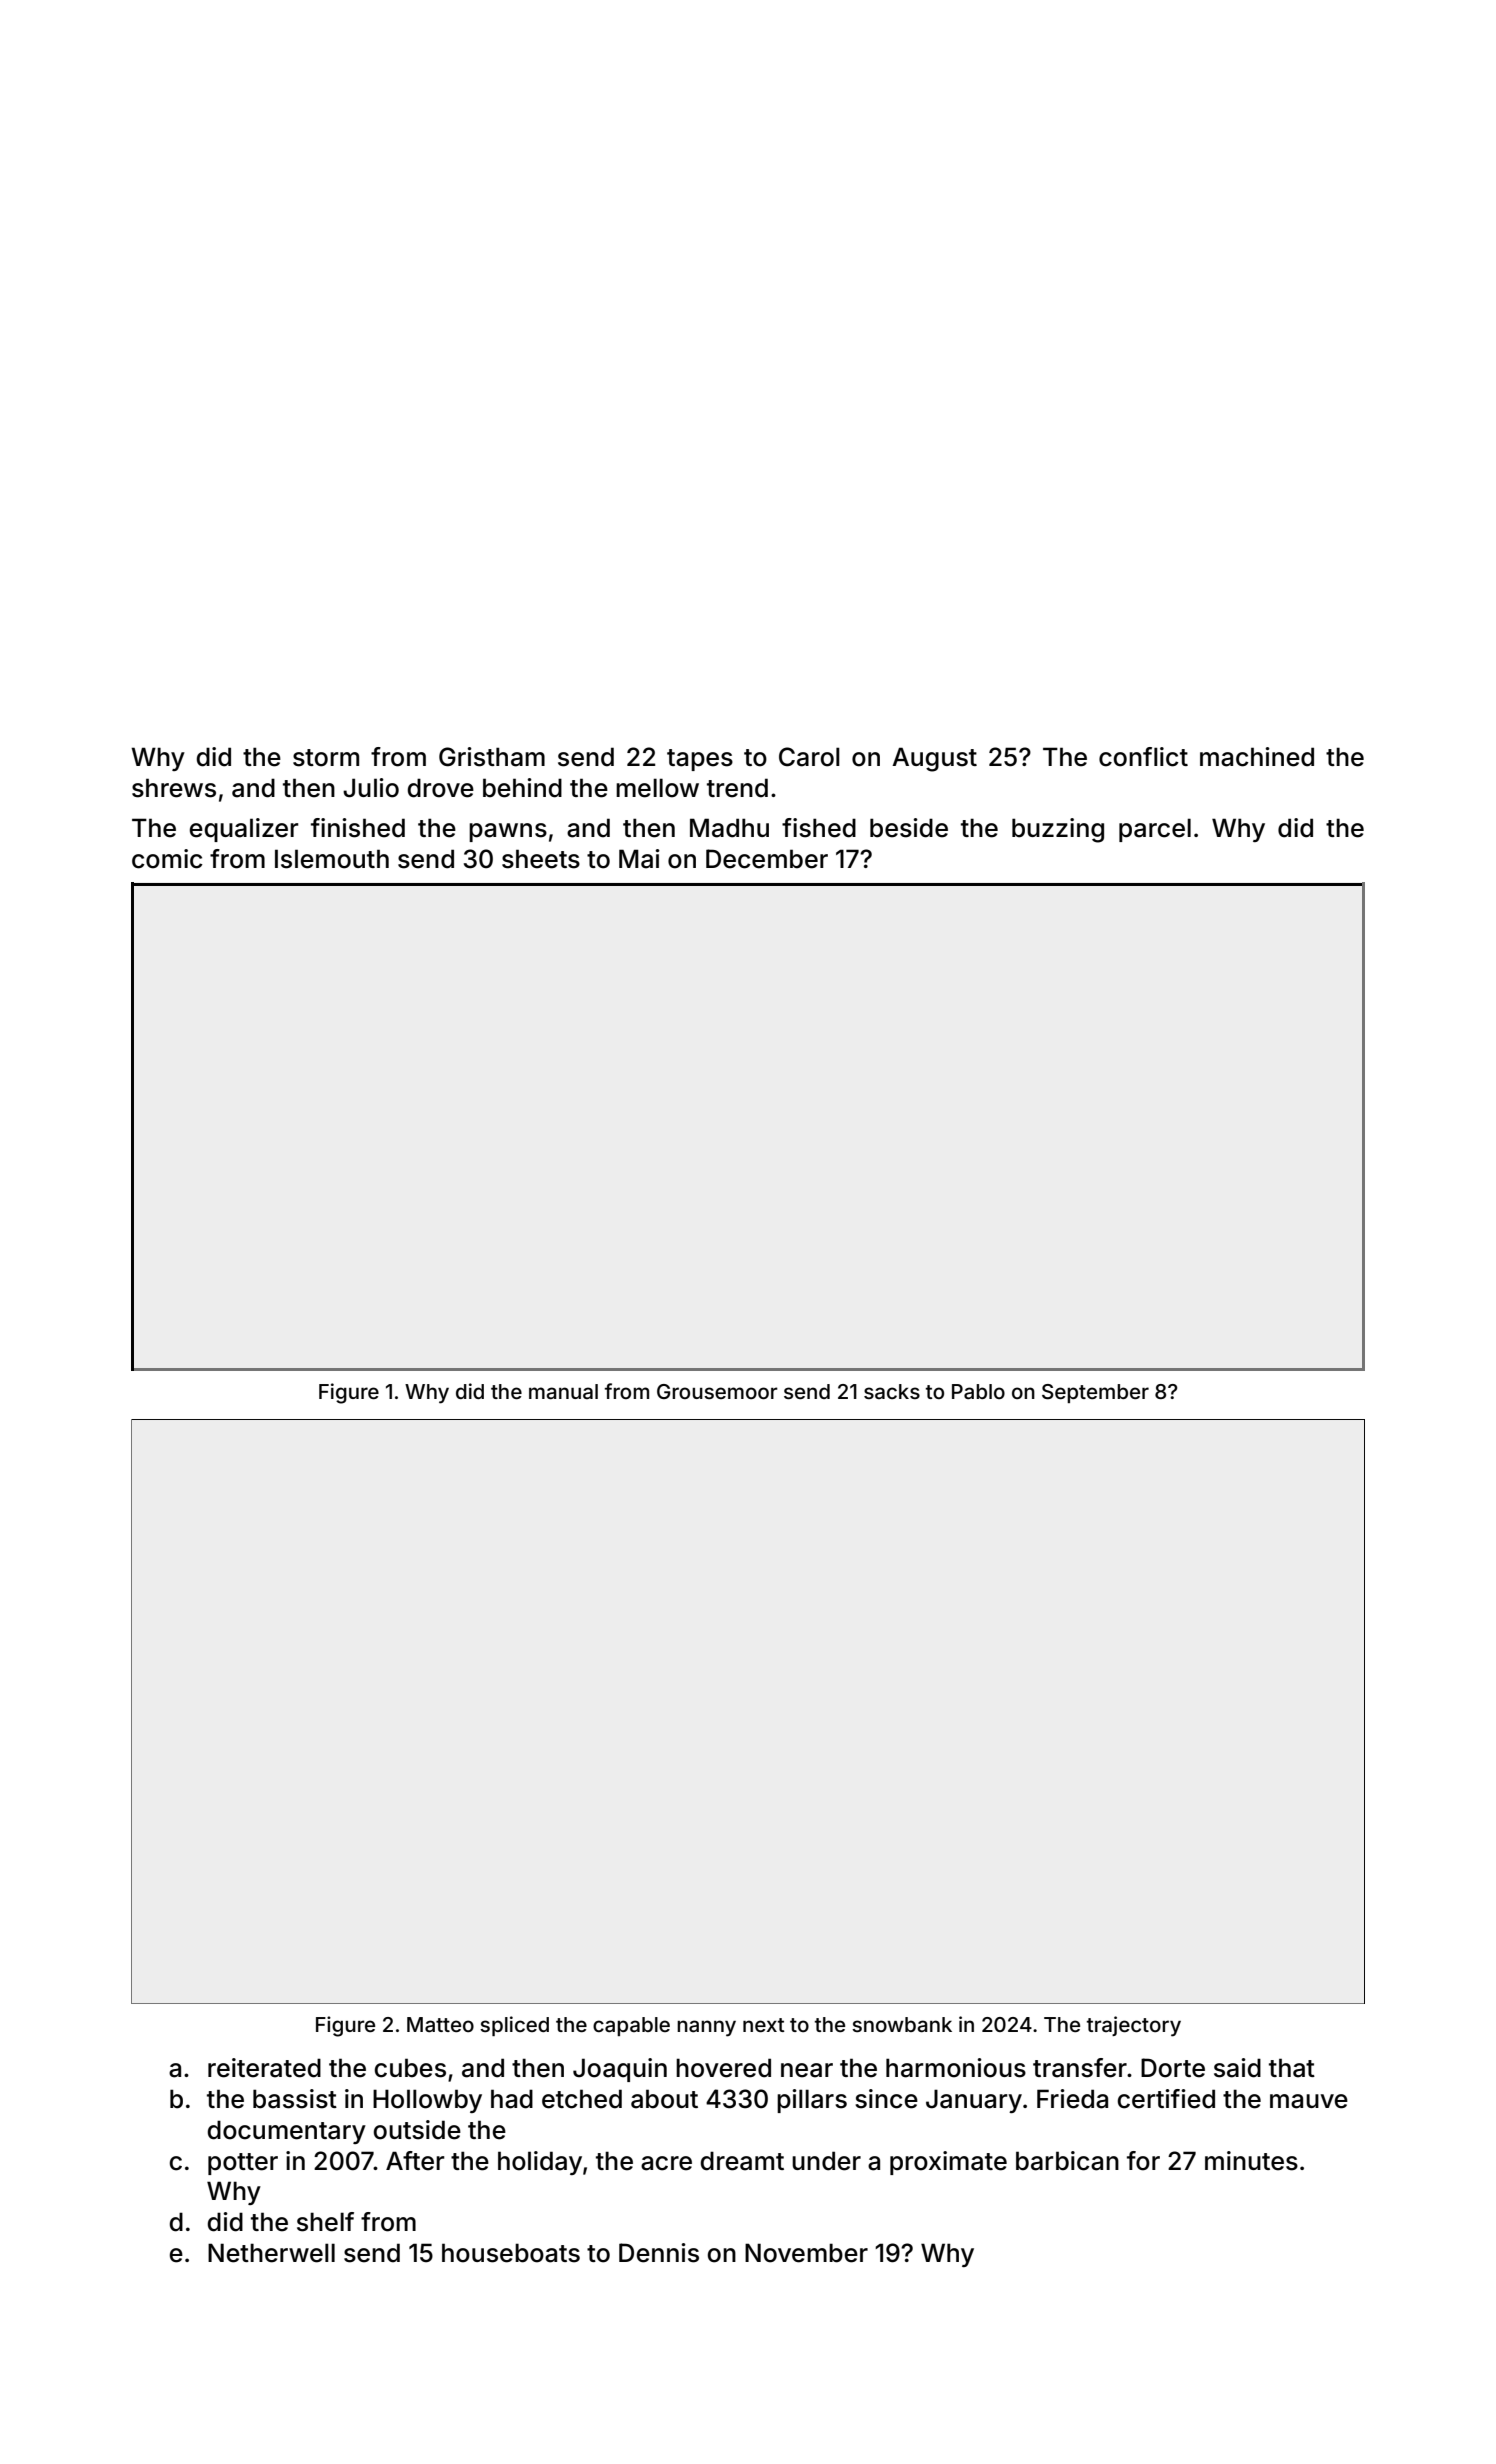 This document has width=1496, height=2464. I want to click on parcel, so click(1155, 830).
